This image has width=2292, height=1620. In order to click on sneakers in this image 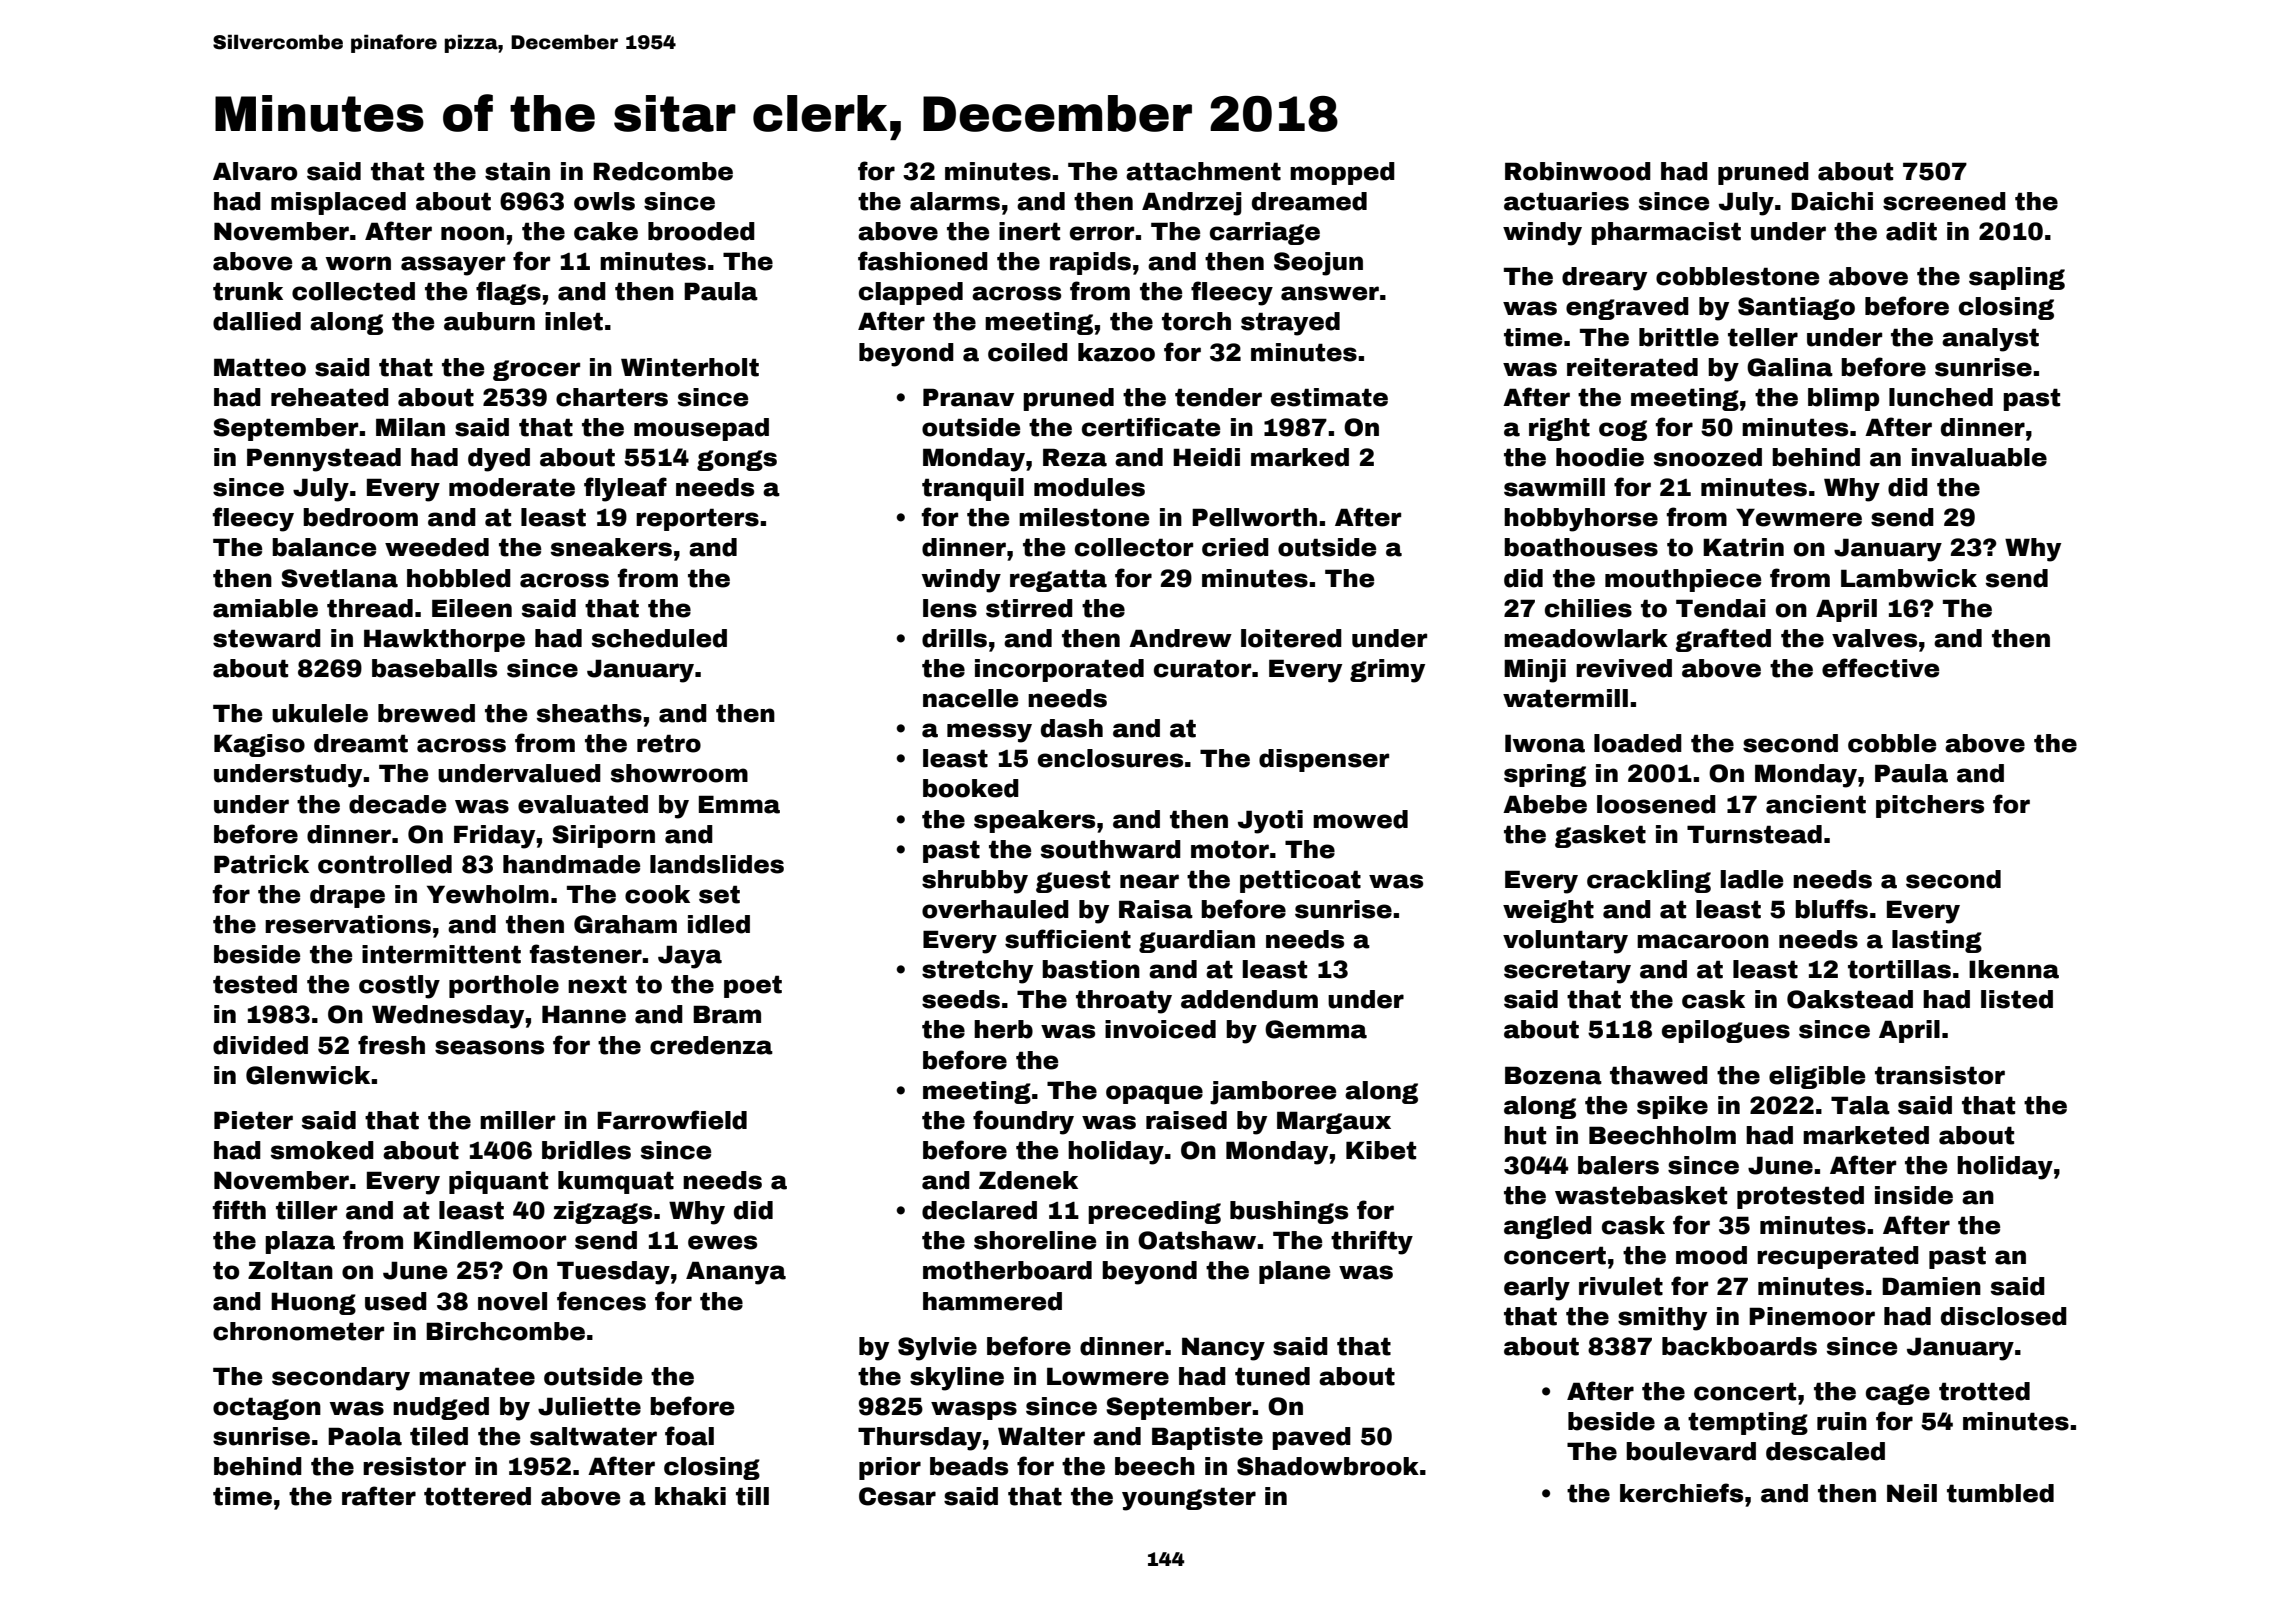, I will do `click(611, 547)`.
